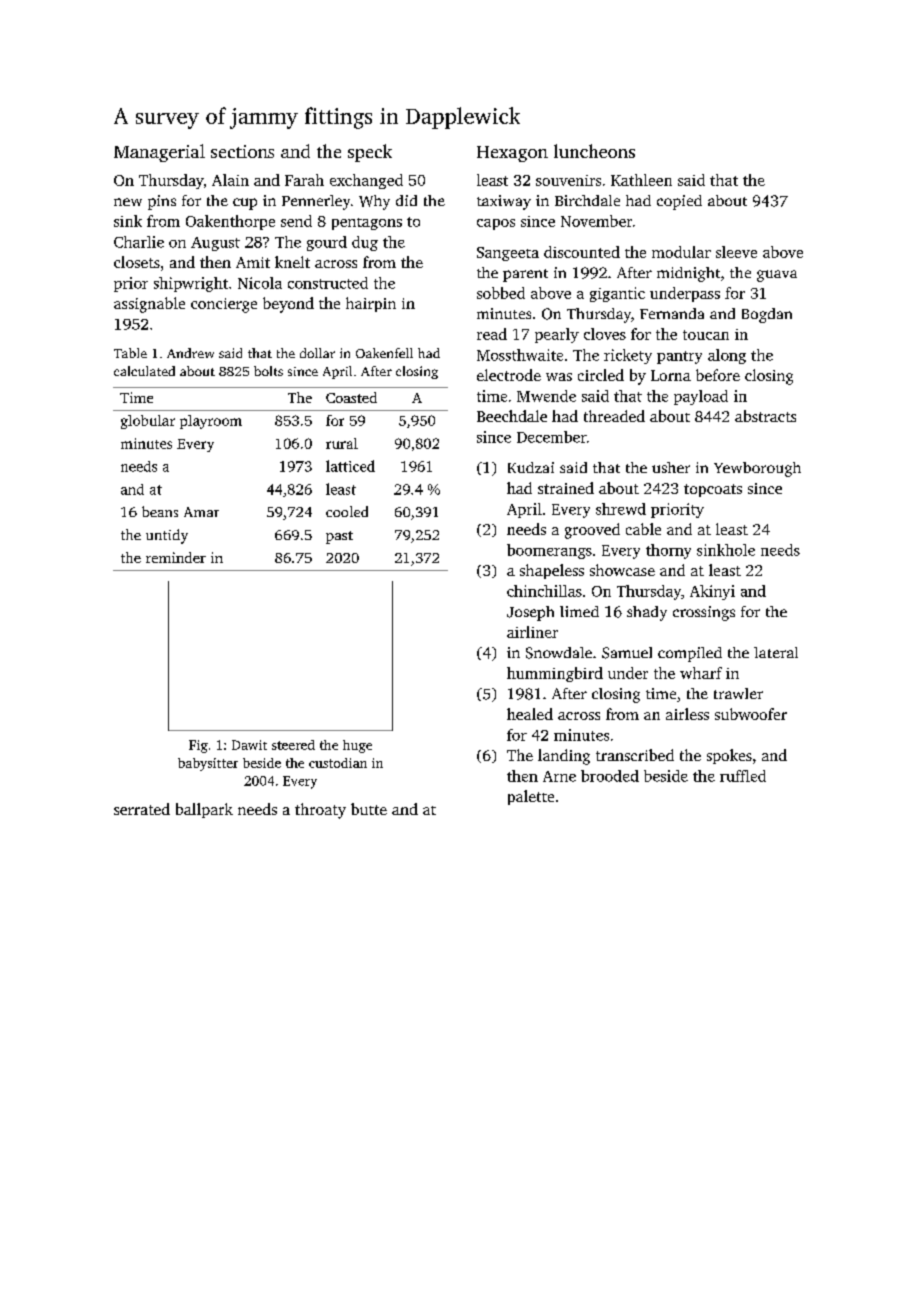 This screenshot has width=924, height=1308. I want to click on ballpark, so click(204, 810).
